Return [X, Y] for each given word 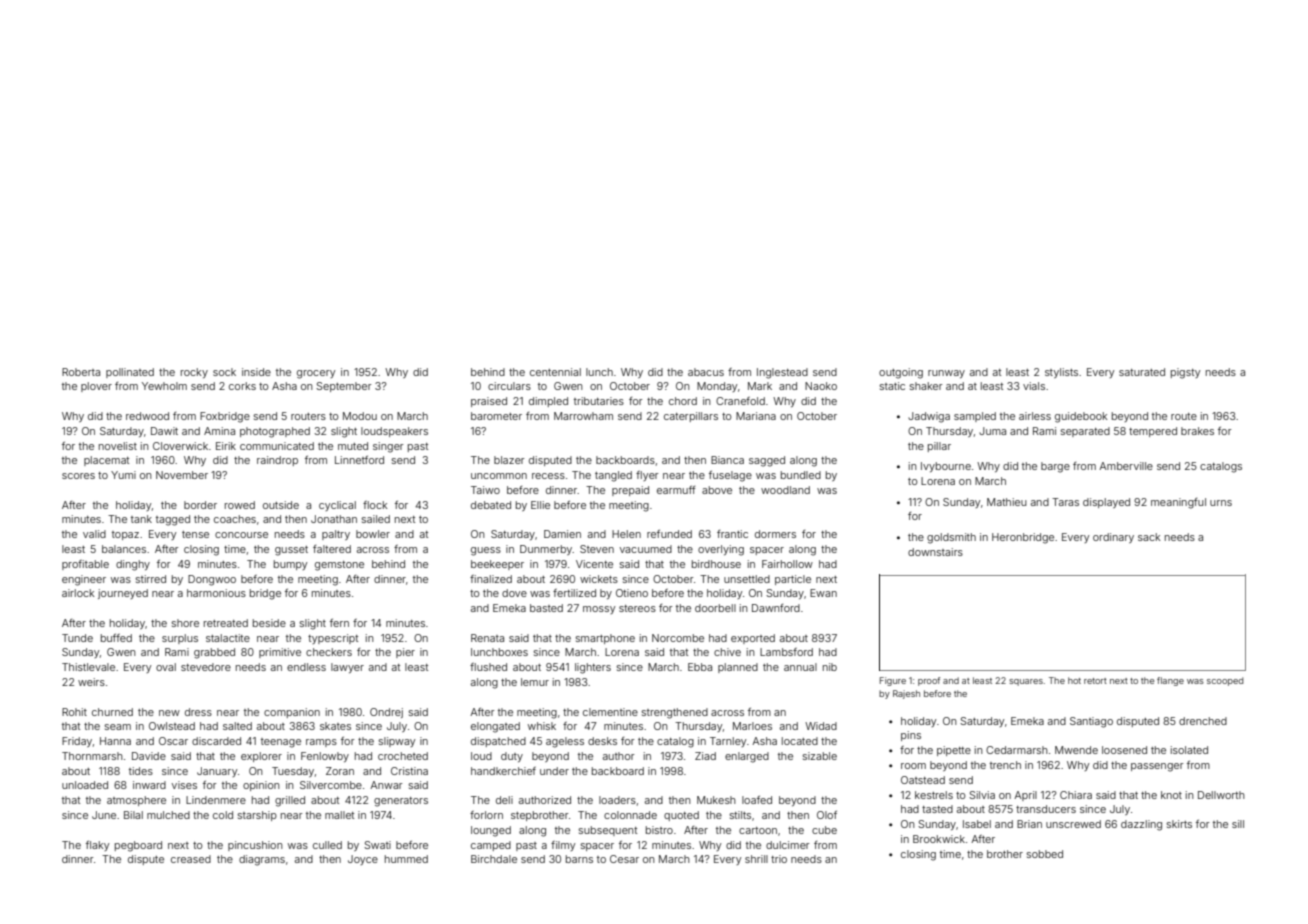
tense [195, 534]
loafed [757, 800]
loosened [1124, 750]
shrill [756, 859]
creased [191, 859]
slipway [397, 742]
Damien [562, 534]
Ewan [823, 593]
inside [256, 372]
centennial [555, 372]
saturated [1142, 372]
